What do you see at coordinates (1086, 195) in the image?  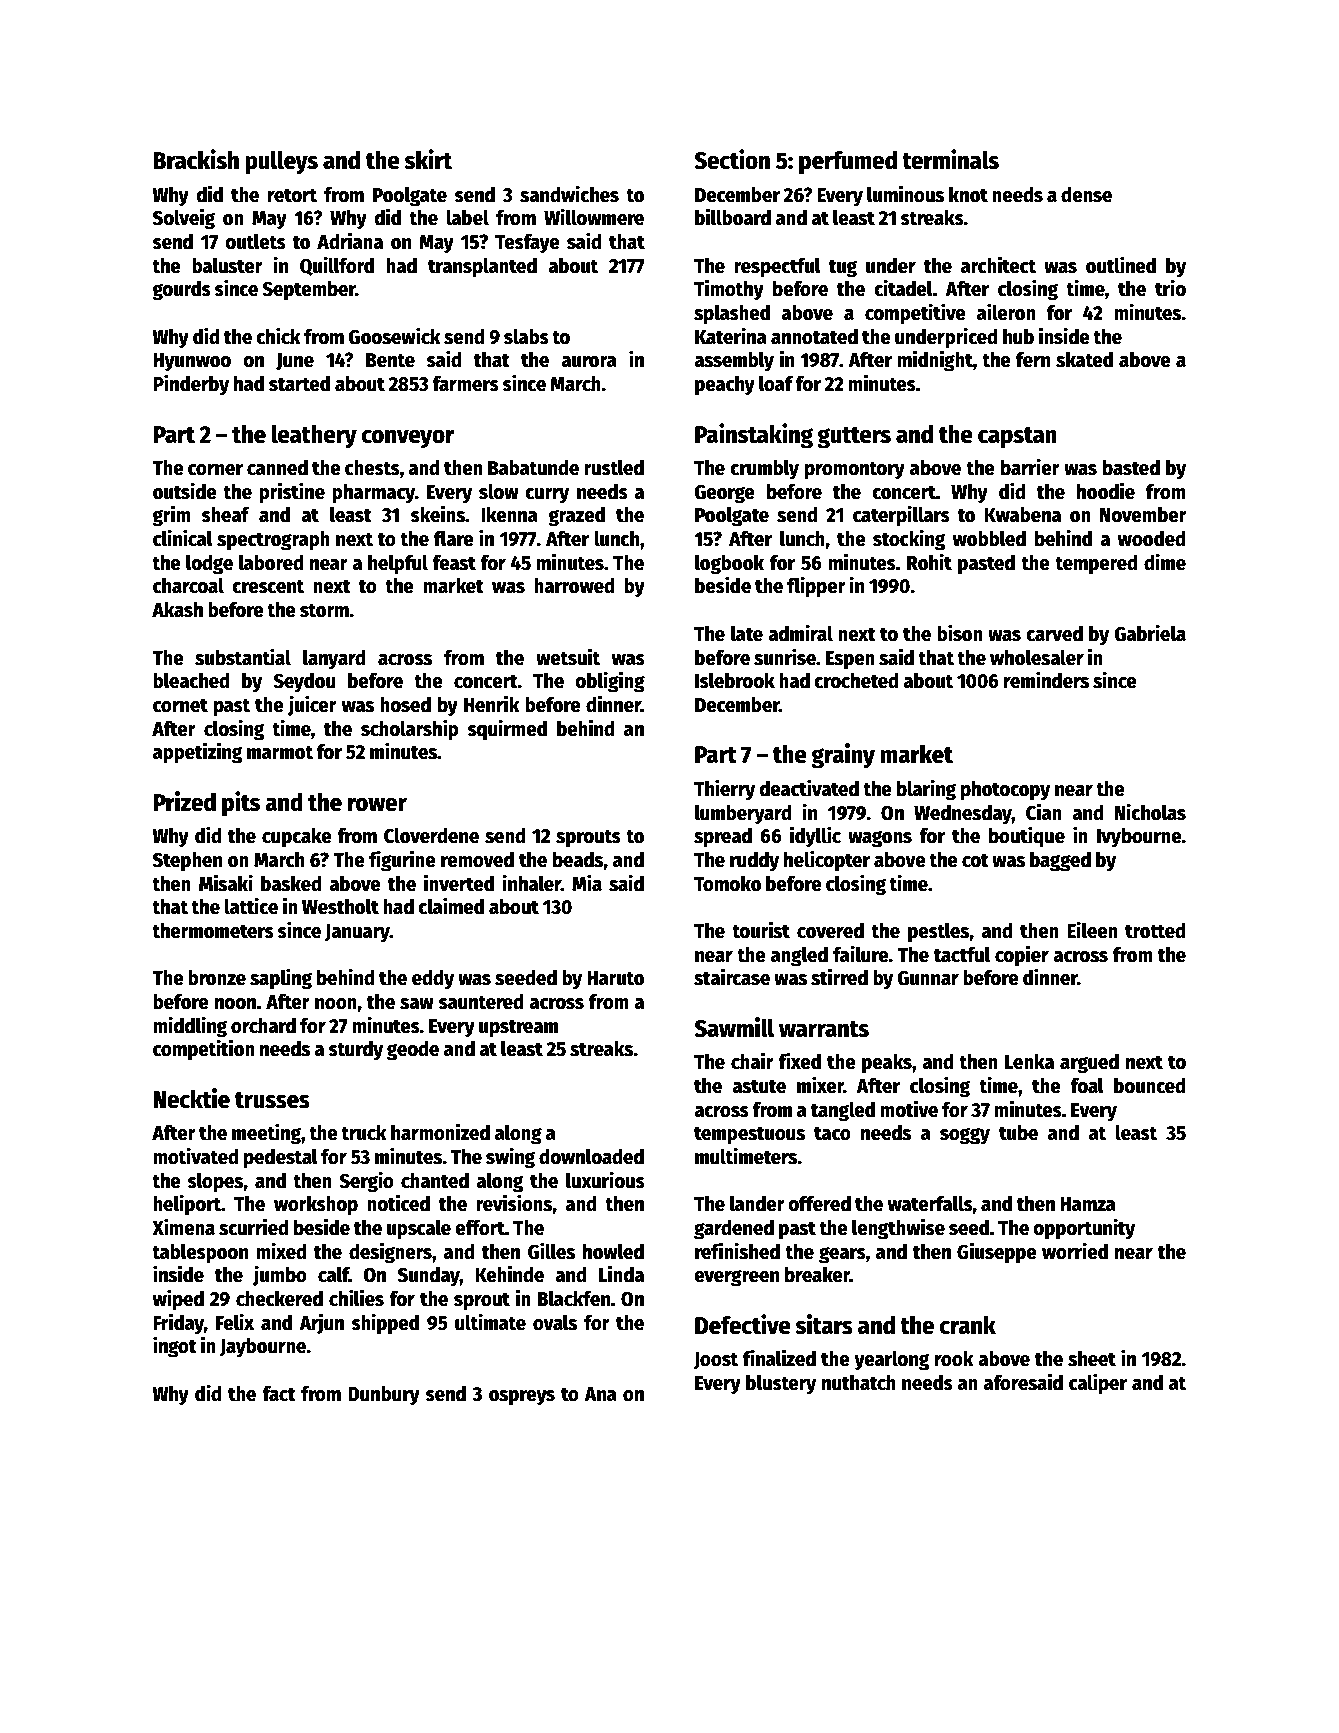 I see `dense` at bounding box center [1086, 195].
